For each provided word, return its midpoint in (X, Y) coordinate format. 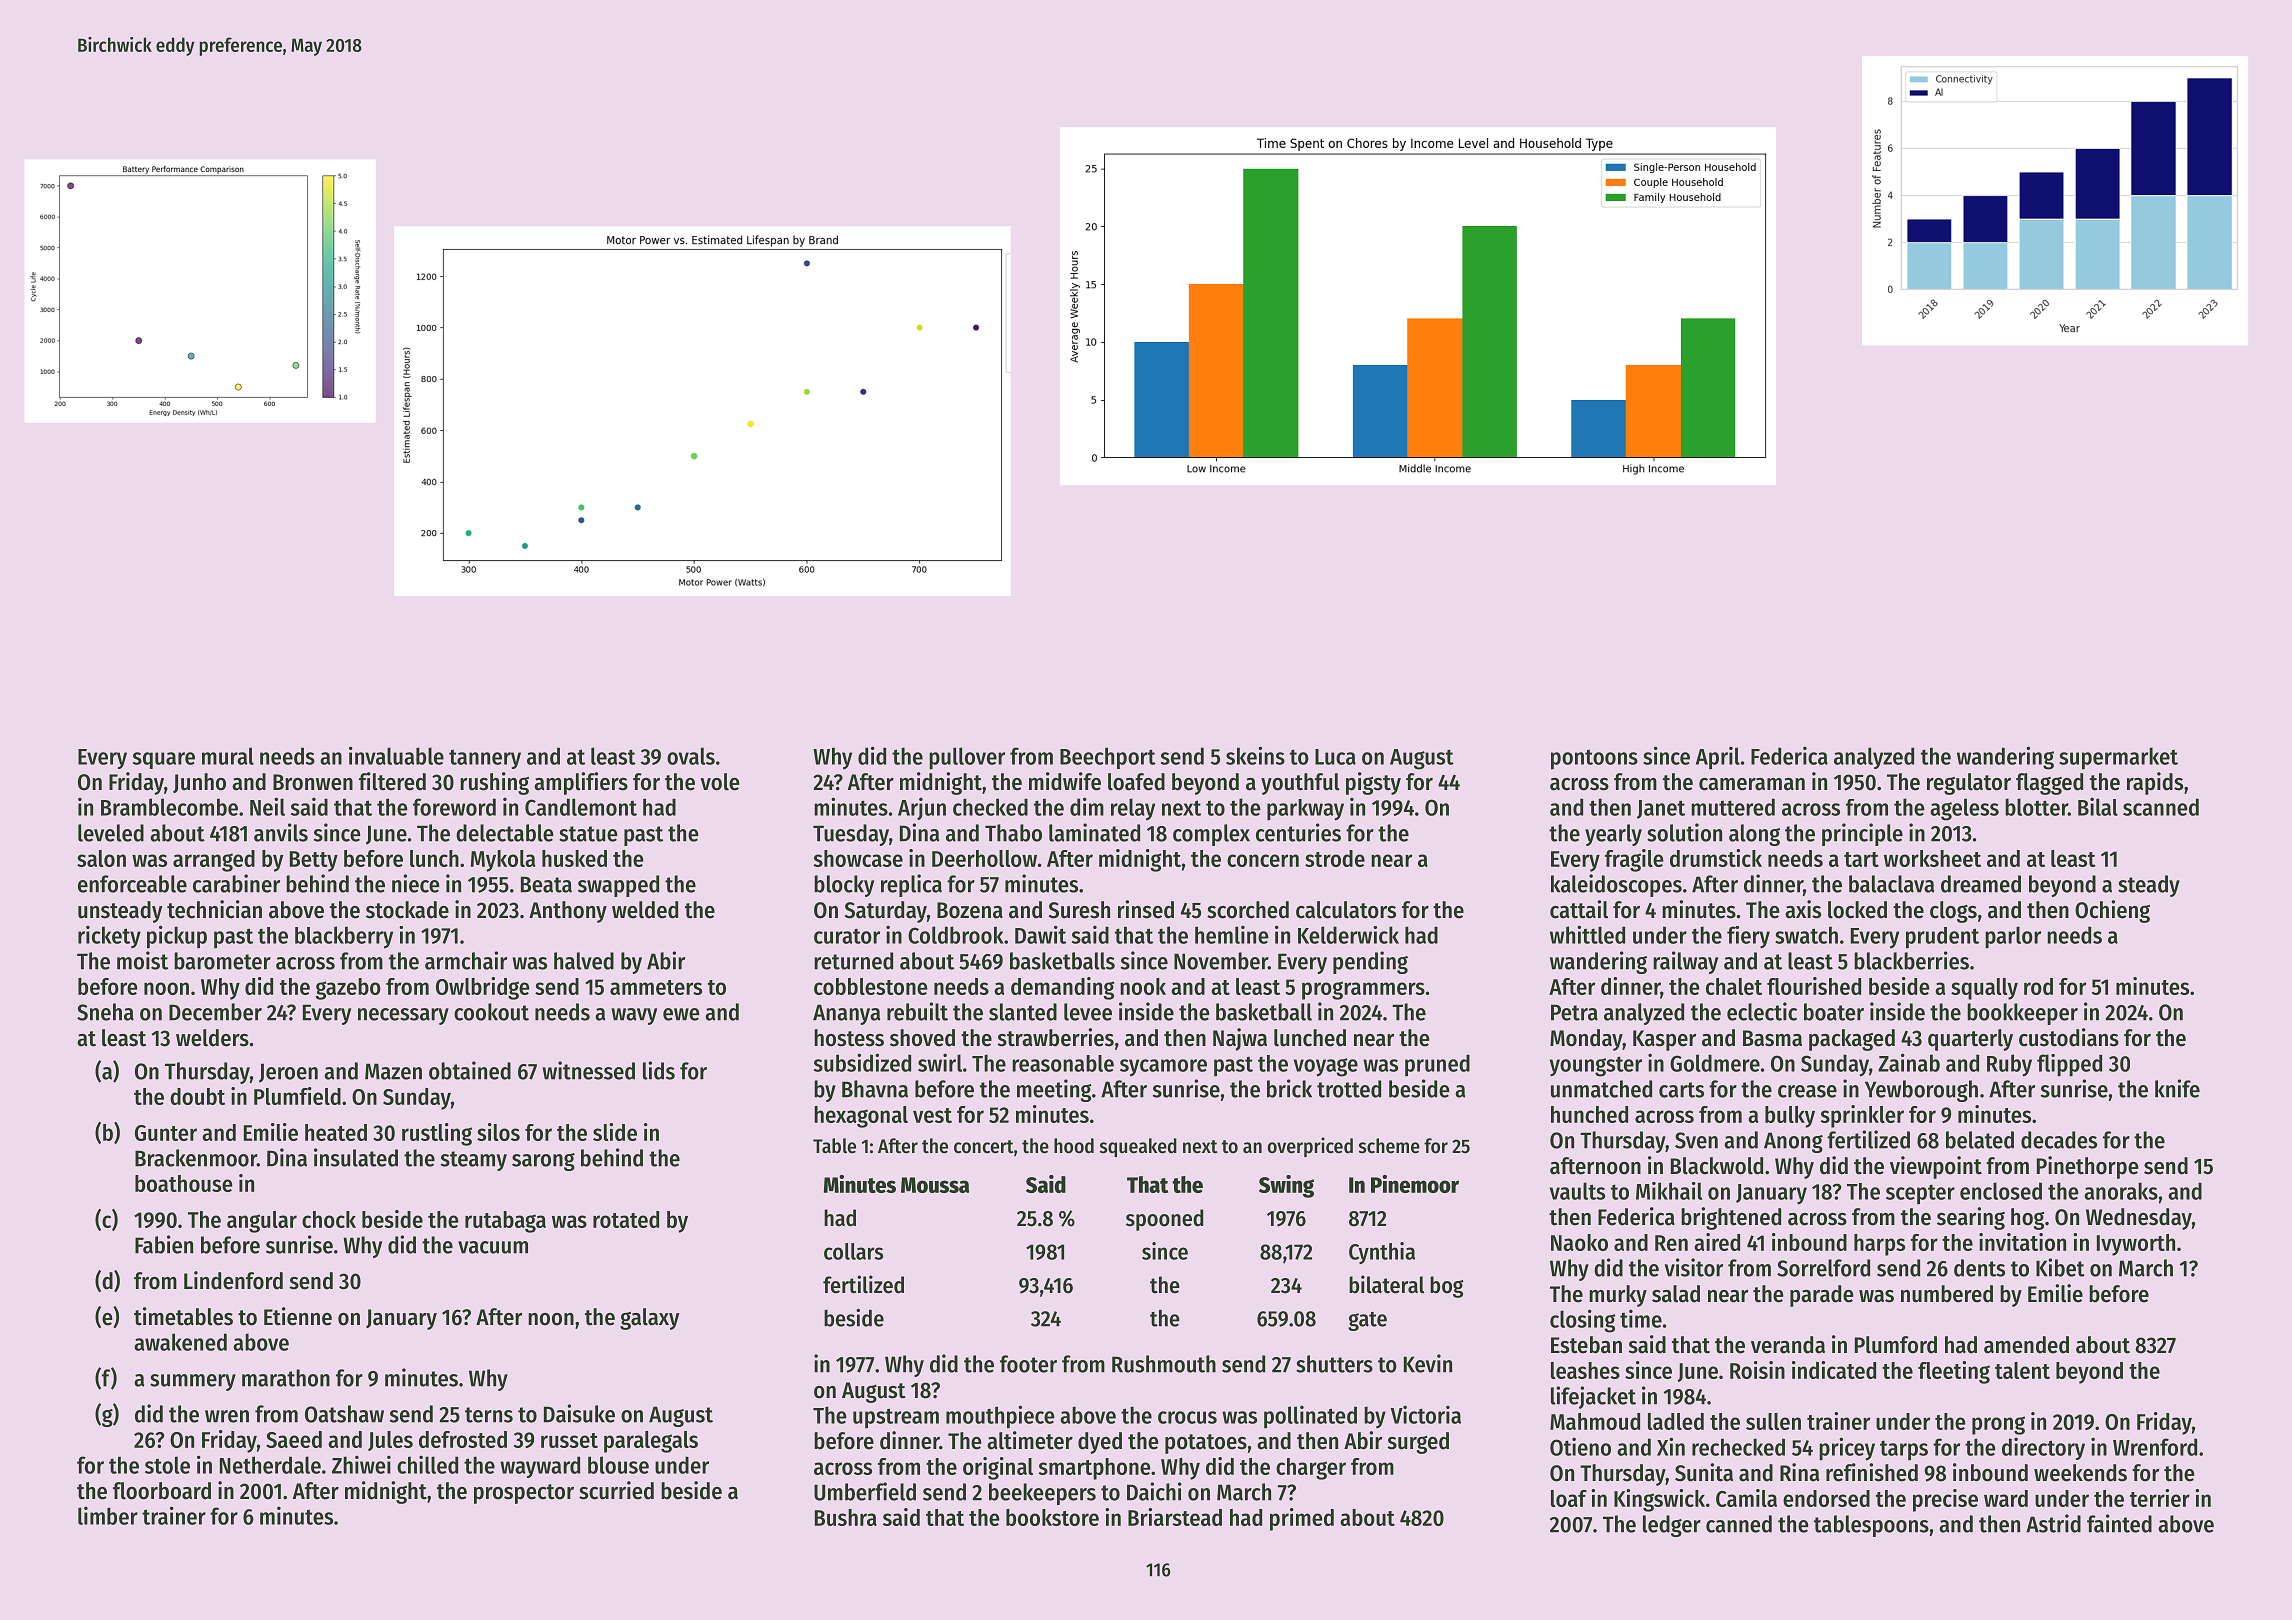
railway (1685, 962)
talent (2022, 1370)
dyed (1100, 1443)
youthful (1300, 784)
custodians (2069, 1037)
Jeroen (288, 1073)
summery (193, 1382)
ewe (681, 1014)
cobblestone (871, 986)
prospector (524, 1494)
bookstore (1052, 1517)
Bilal (2098, 806)
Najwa (1240, 1039)
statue (588, 834)
